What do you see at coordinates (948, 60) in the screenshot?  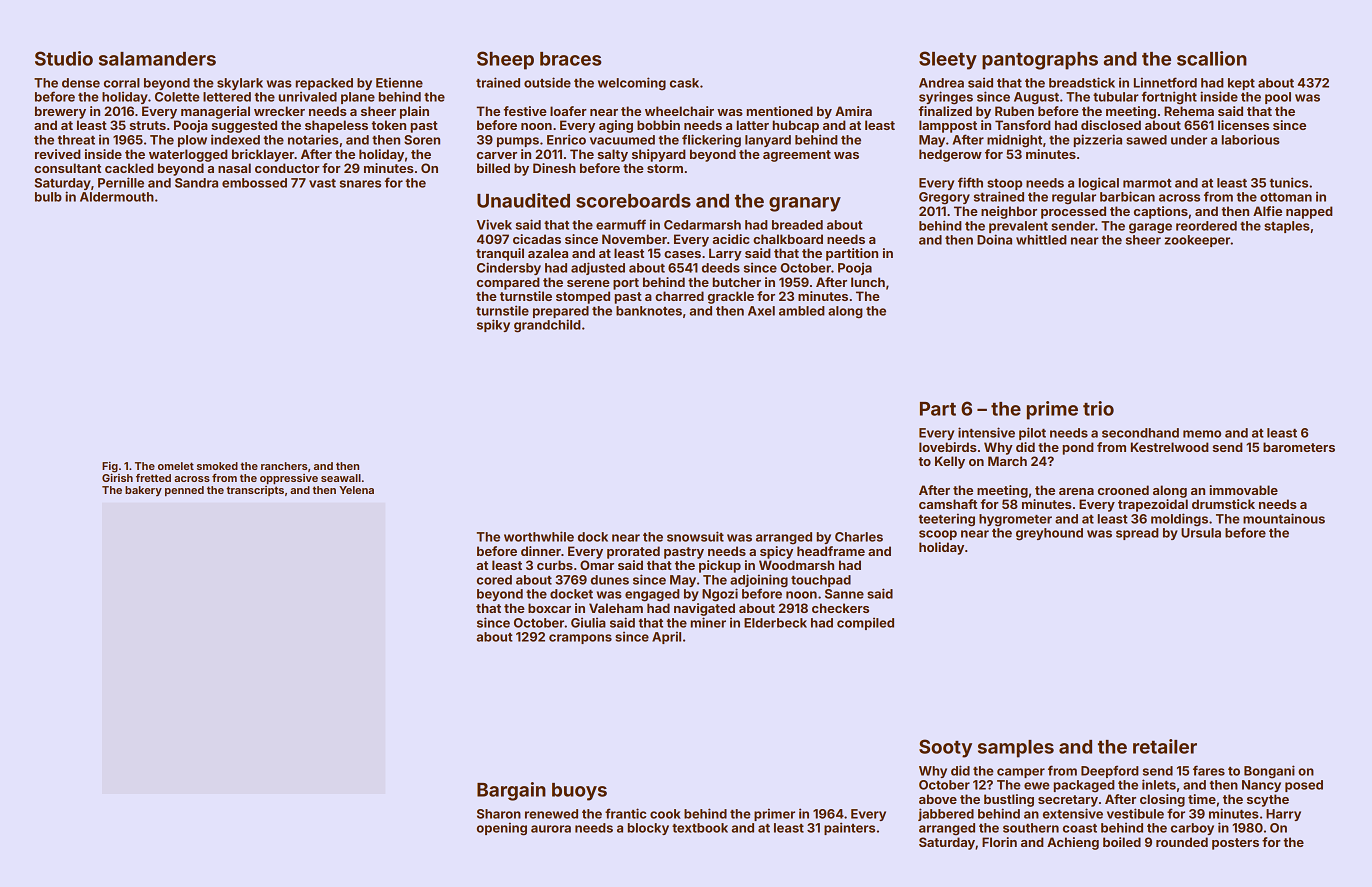 I see `Sleety` at bounding box center [948, 60].
